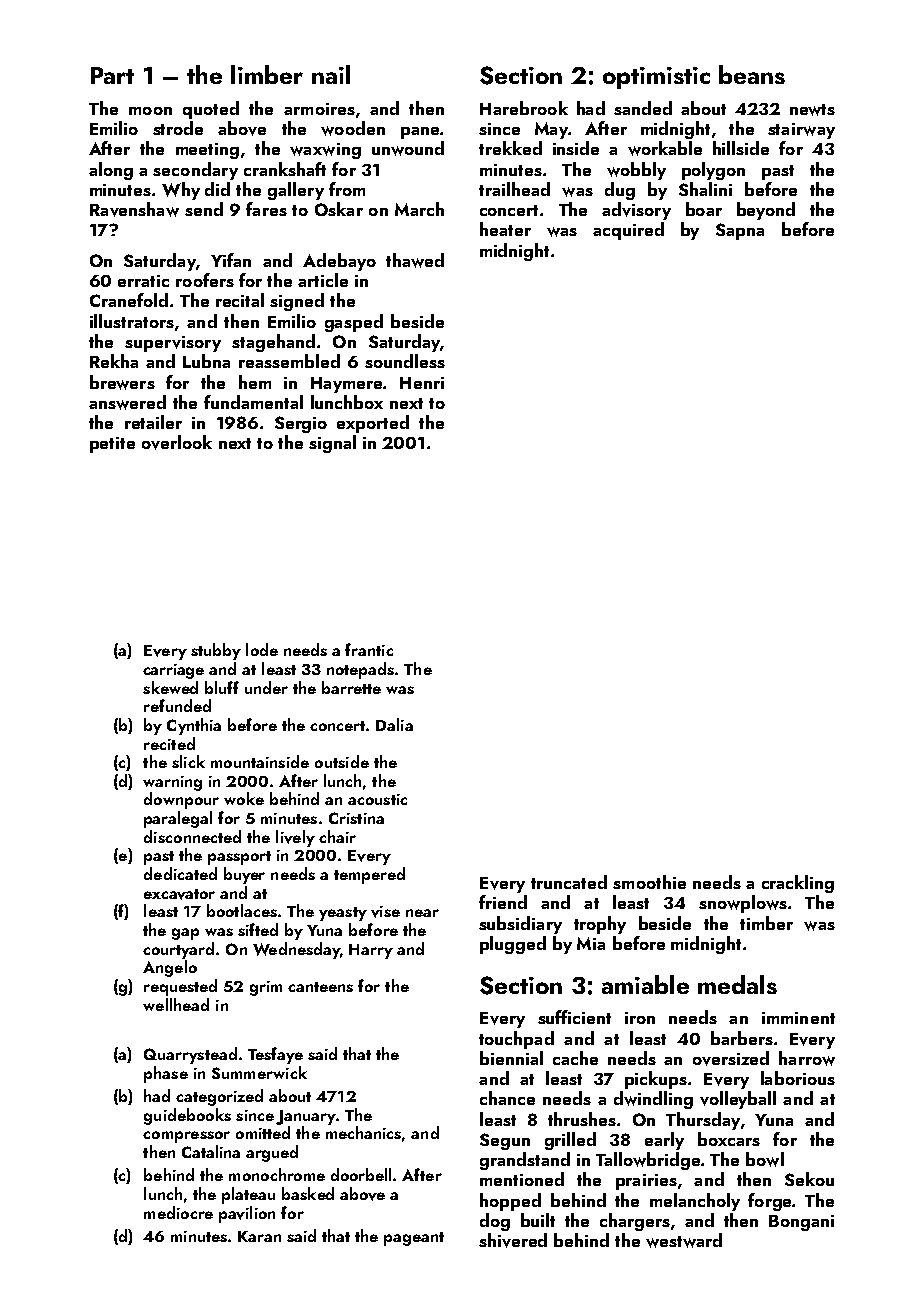 The height and width of the image is (1308, 924). What do you see at coordinates (331, 74) in the image?
I see `nail` at bounding box center [331, 74].
